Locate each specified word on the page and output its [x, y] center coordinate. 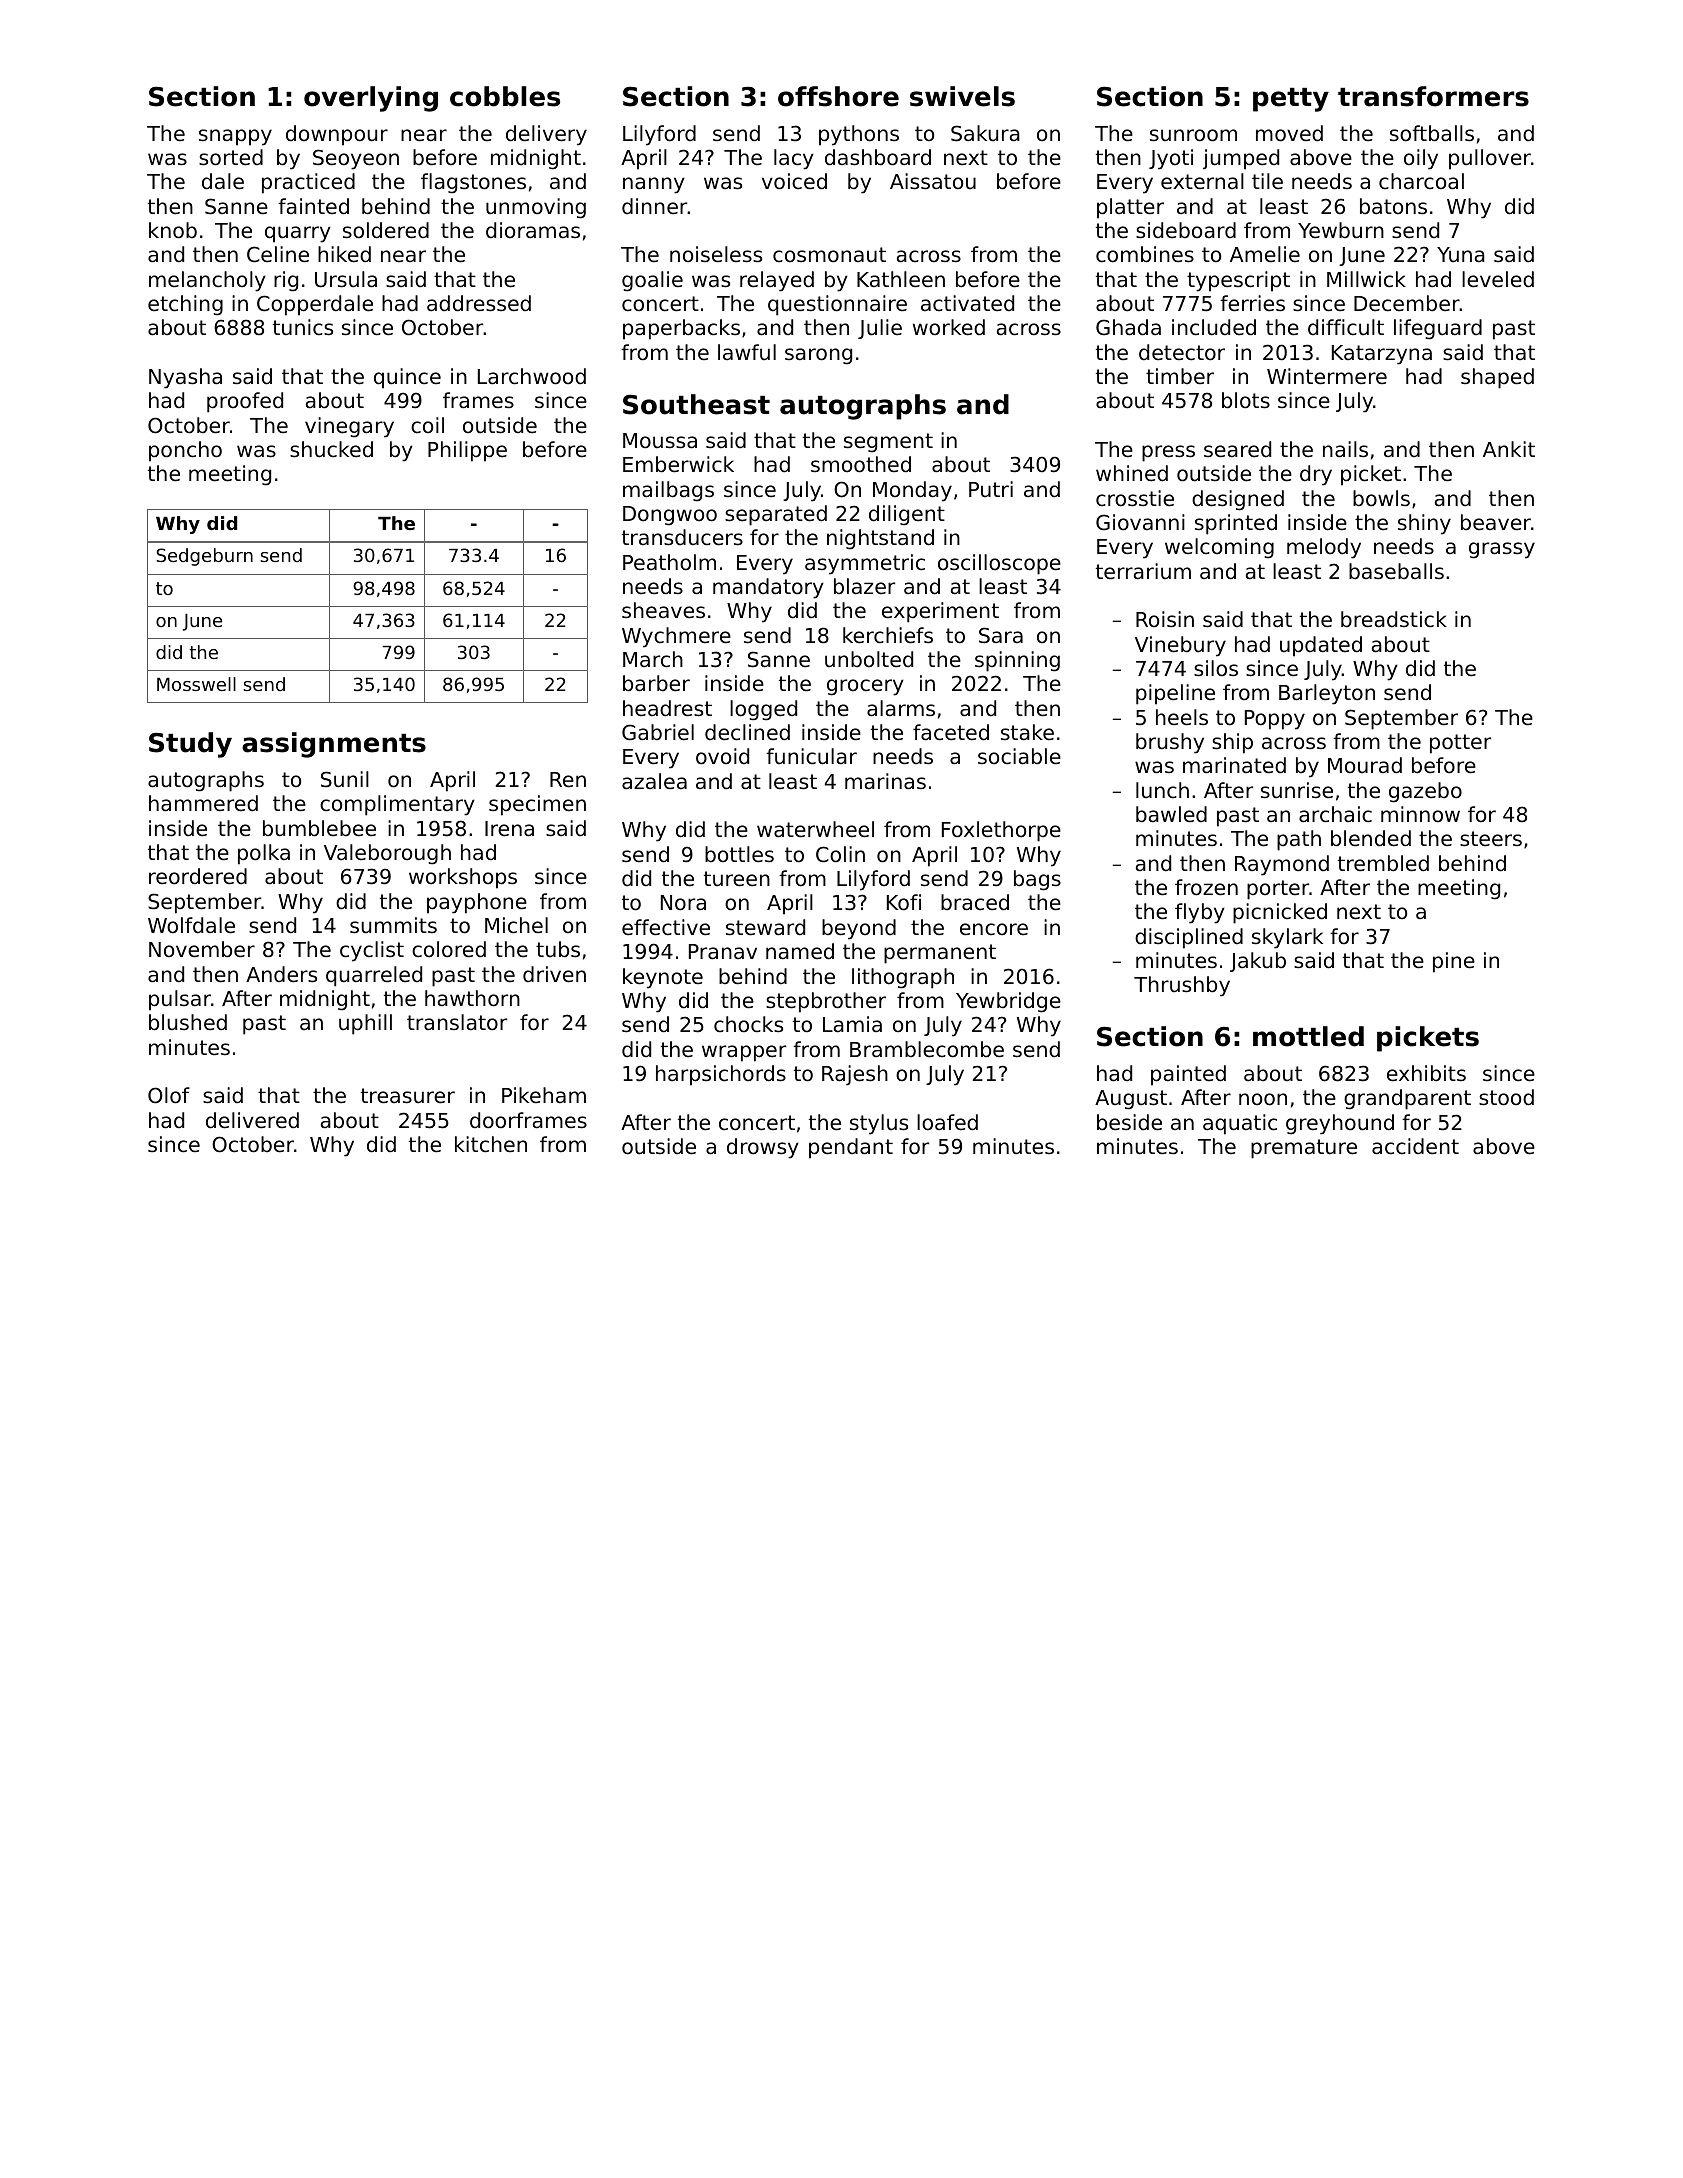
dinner [655, 206]
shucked [331, 449]
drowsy [763, 1148]
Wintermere [1327, 376]
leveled [1498, 279]
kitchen [491, 1144]
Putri [991, 489]
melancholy [207, 281]
